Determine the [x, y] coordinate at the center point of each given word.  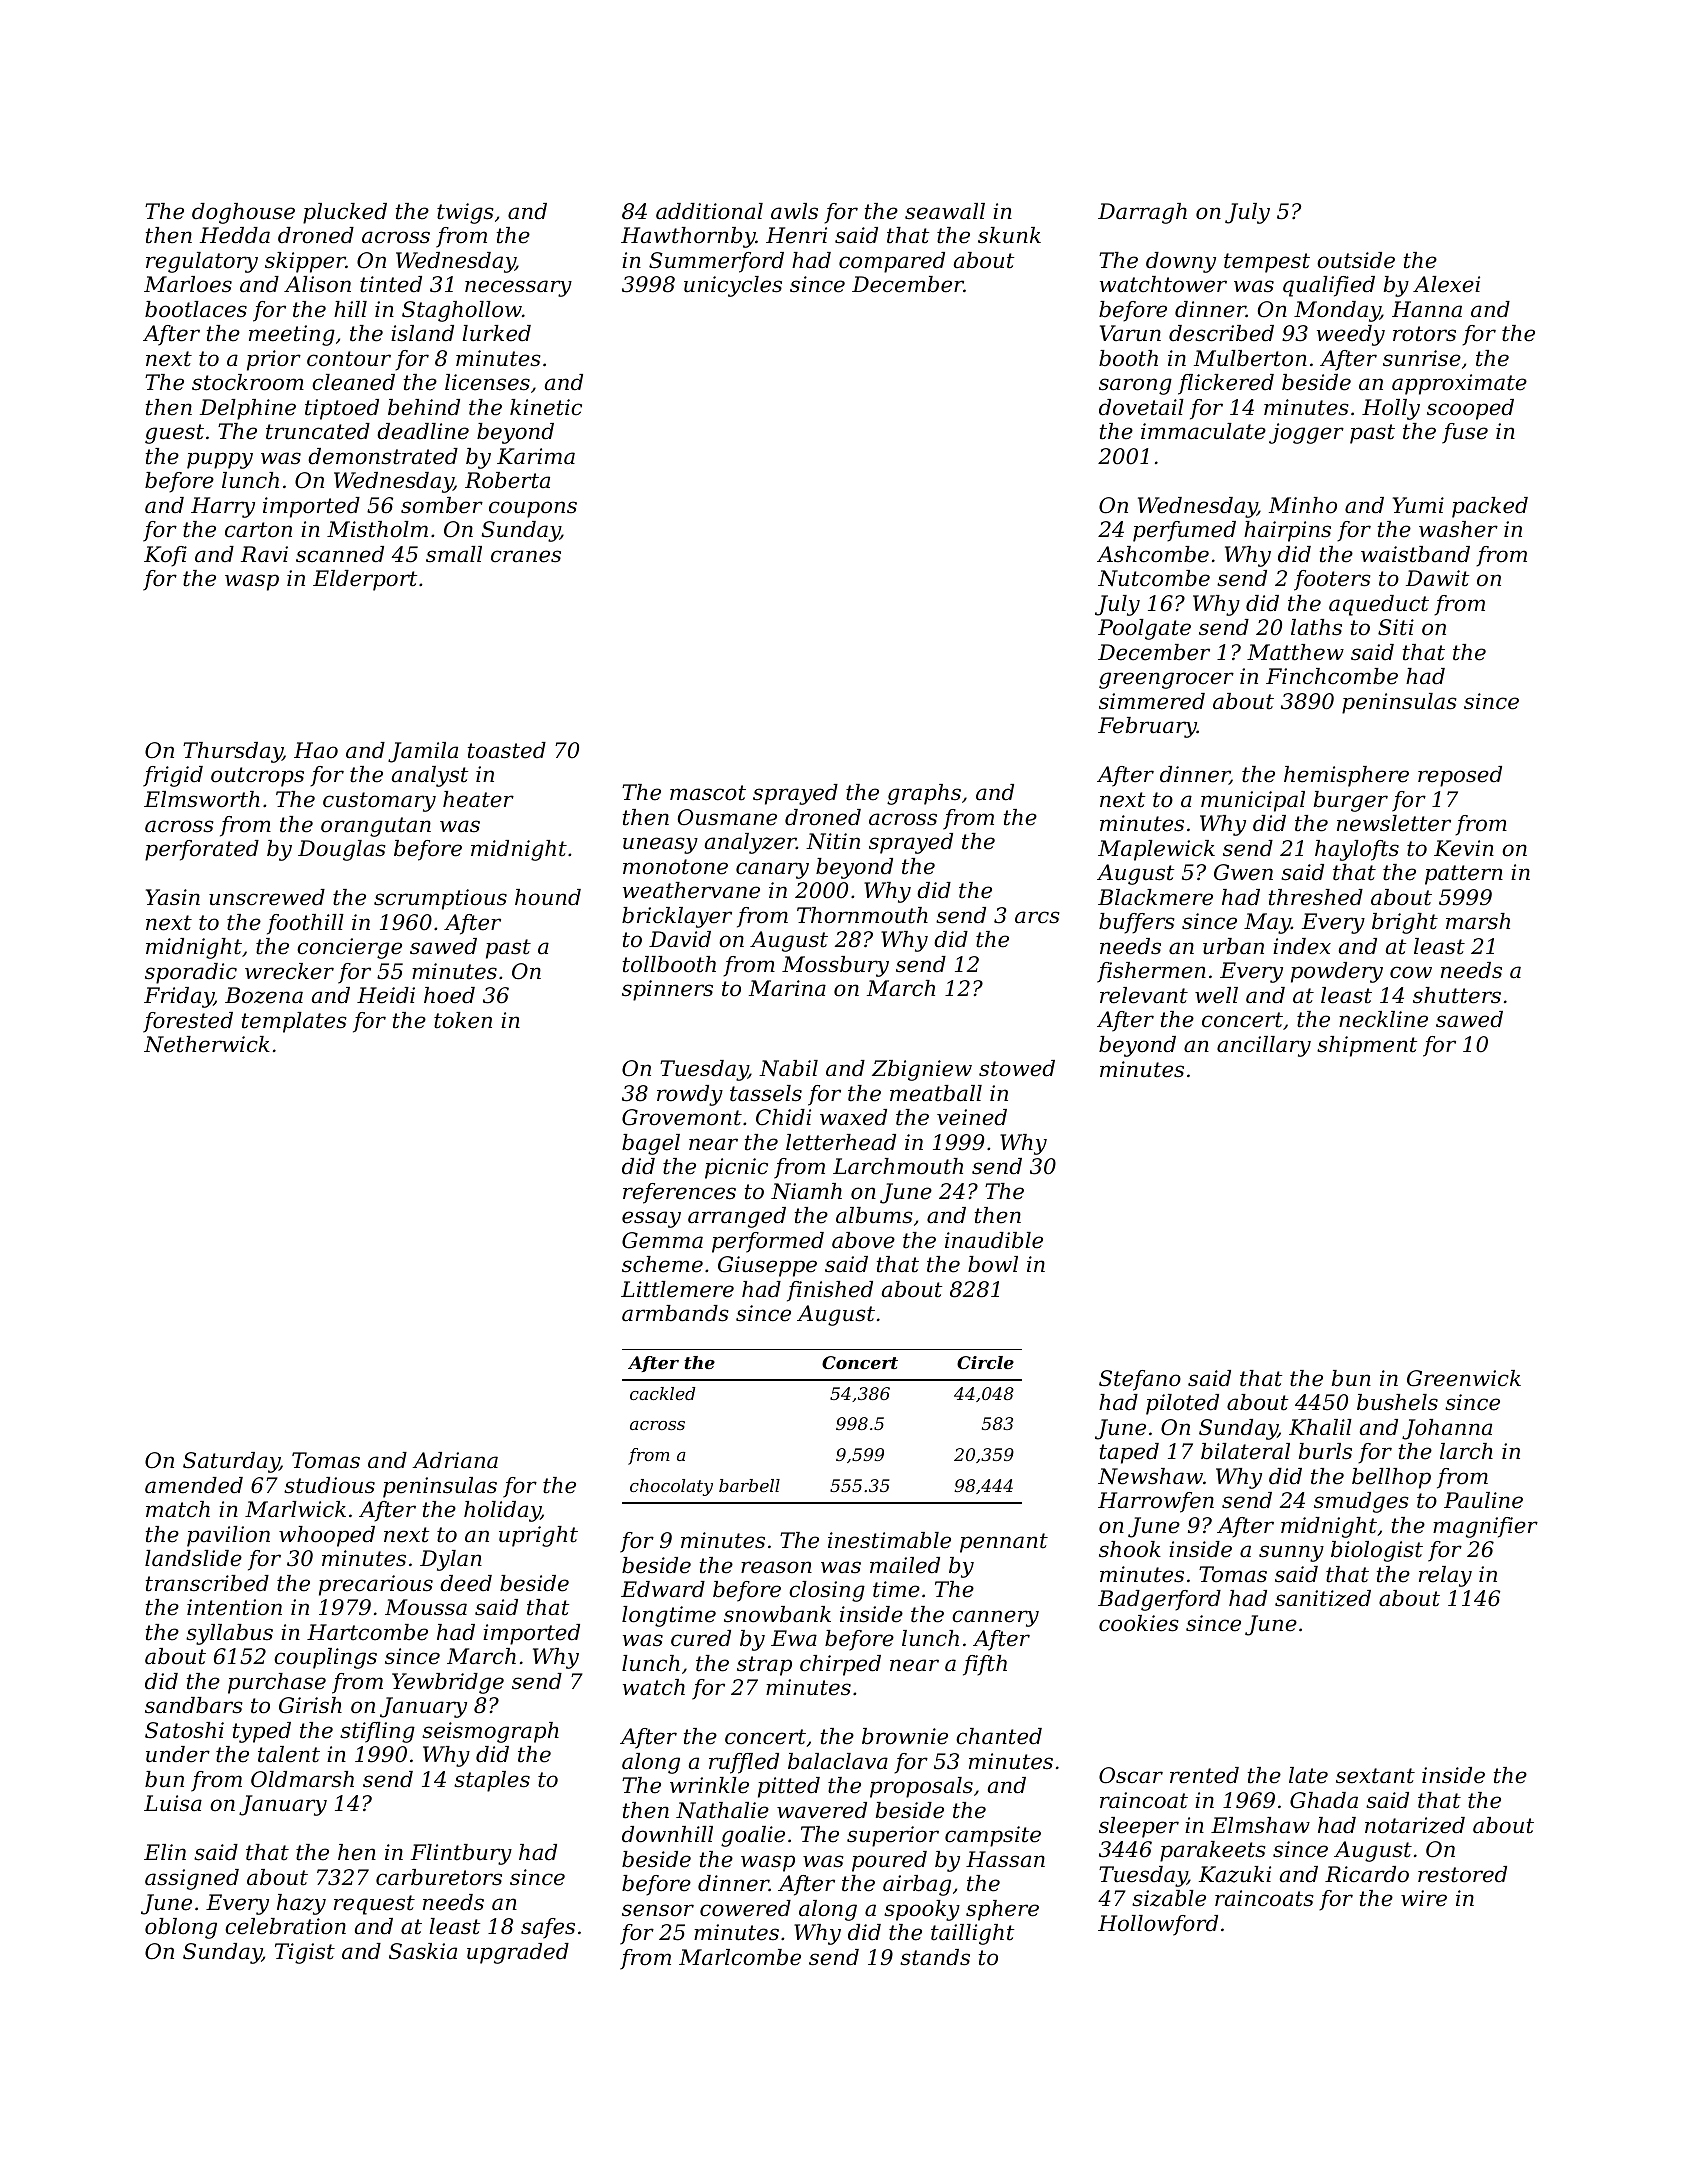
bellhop [1391, 1478]
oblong [181, 1928]
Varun [1130, 333]
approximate [1459, 384]
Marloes [188, 284]
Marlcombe [740, 1957]
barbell [749, 1485]
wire [1424, 1898]
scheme [662, 1264]
